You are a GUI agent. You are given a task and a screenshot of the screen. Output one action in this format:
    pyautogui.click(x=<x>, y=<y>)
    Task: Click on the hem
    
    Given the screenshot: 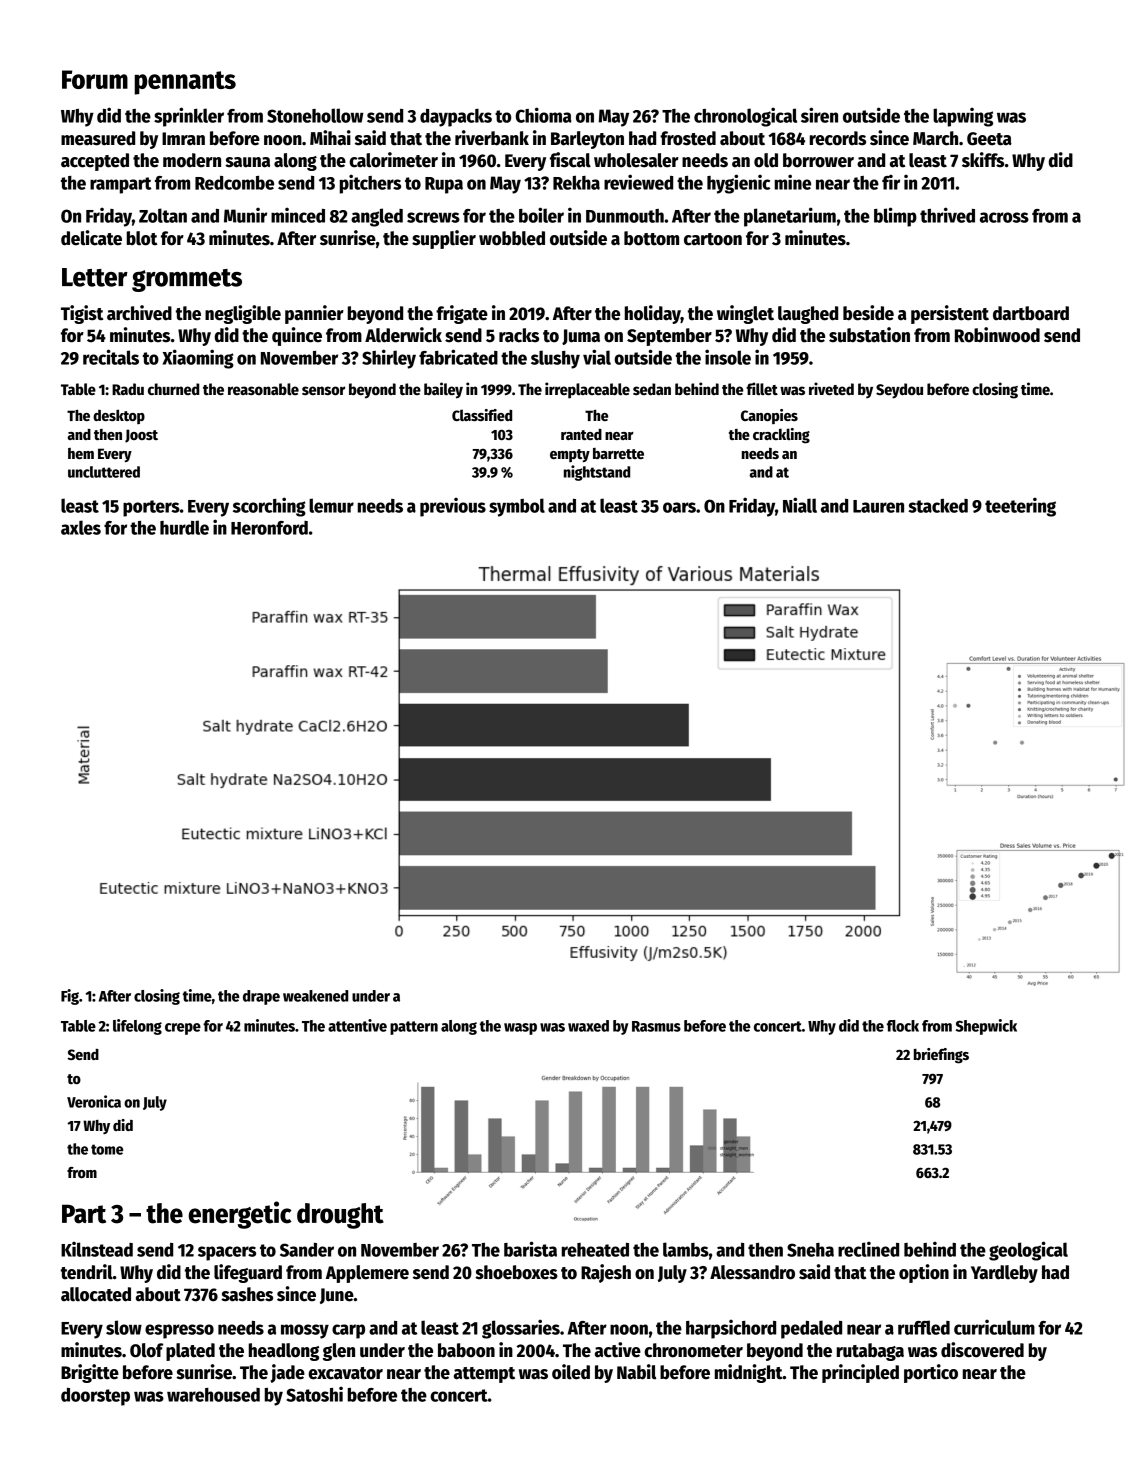 What is the action you would take?
    pyautogui.click(x=81, y=453)
